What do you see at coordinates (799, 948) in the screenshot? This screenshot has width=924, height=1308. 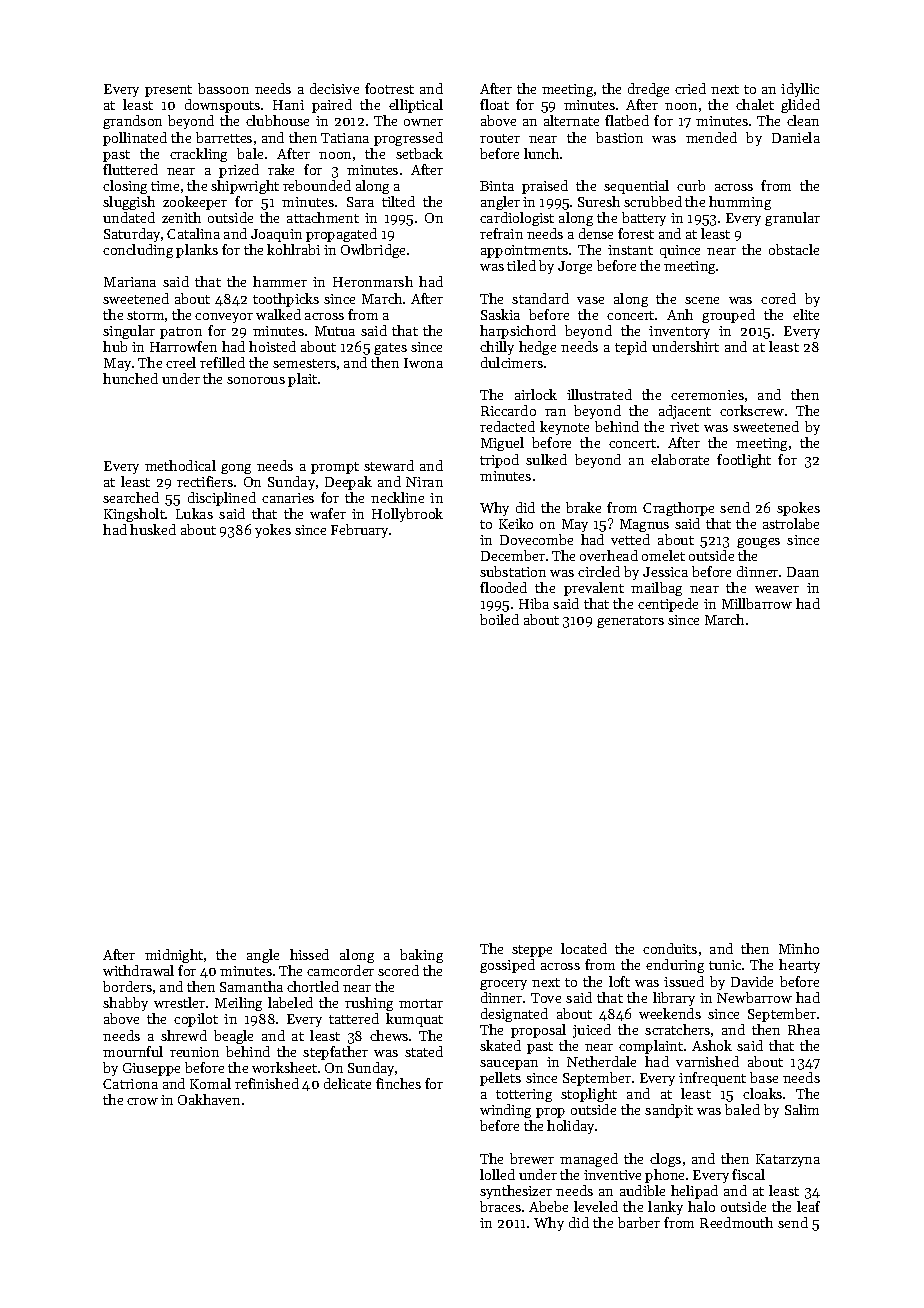 I see `Minho` at bounding box center [799, 948].
